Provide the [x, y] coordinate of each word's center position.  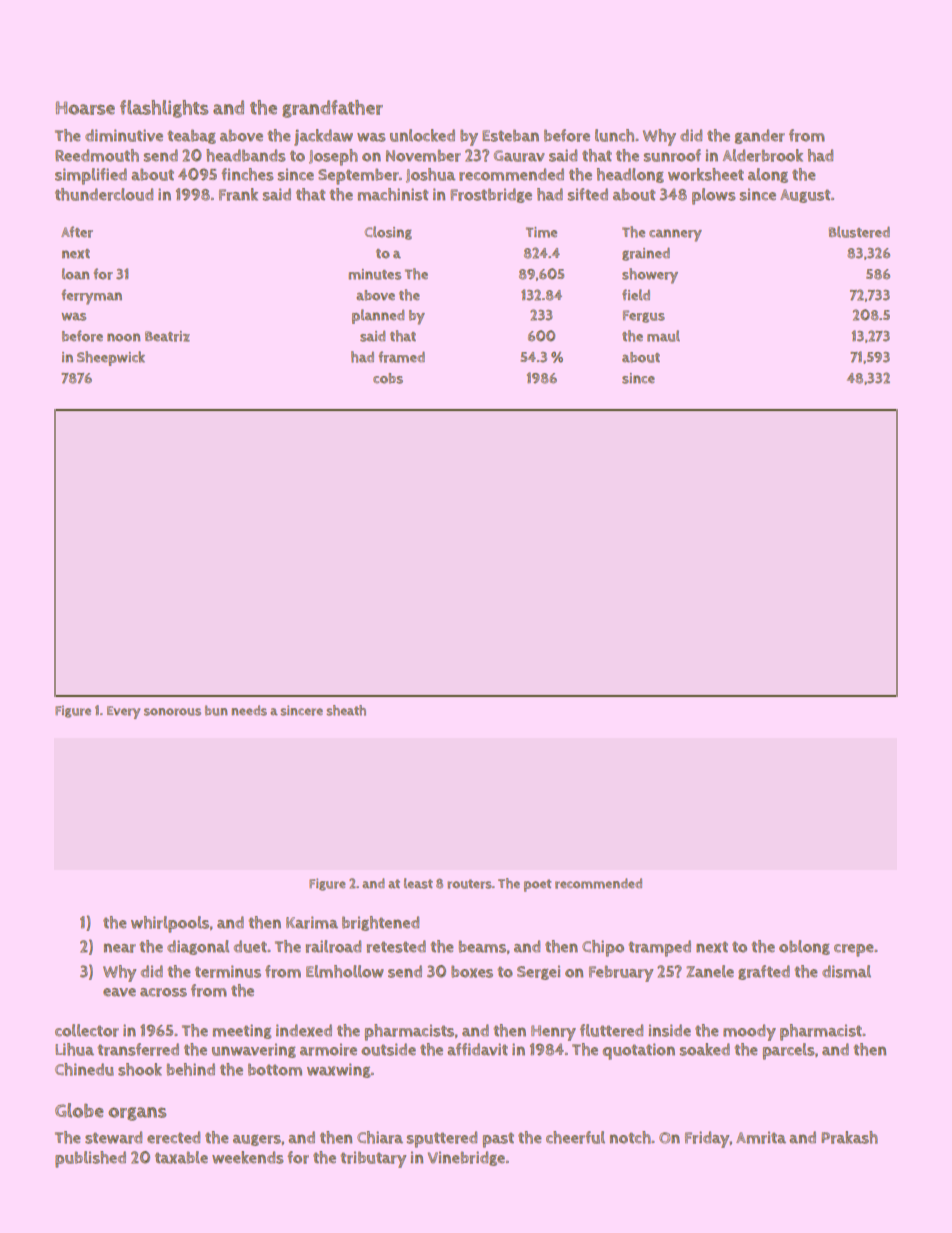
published [90, 1159]
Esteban [510, 135]
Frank [238, 194]
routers [469, 884]
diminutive [124, 135]
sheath [346, 710]
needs [249, 710]
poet [537, 885]
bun [216, 710]
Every [123, 712]
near [120, 948]
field [636, 295]
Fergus [644, 316]
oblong [804, 947]
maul [663, 336]
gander [760, 136]
